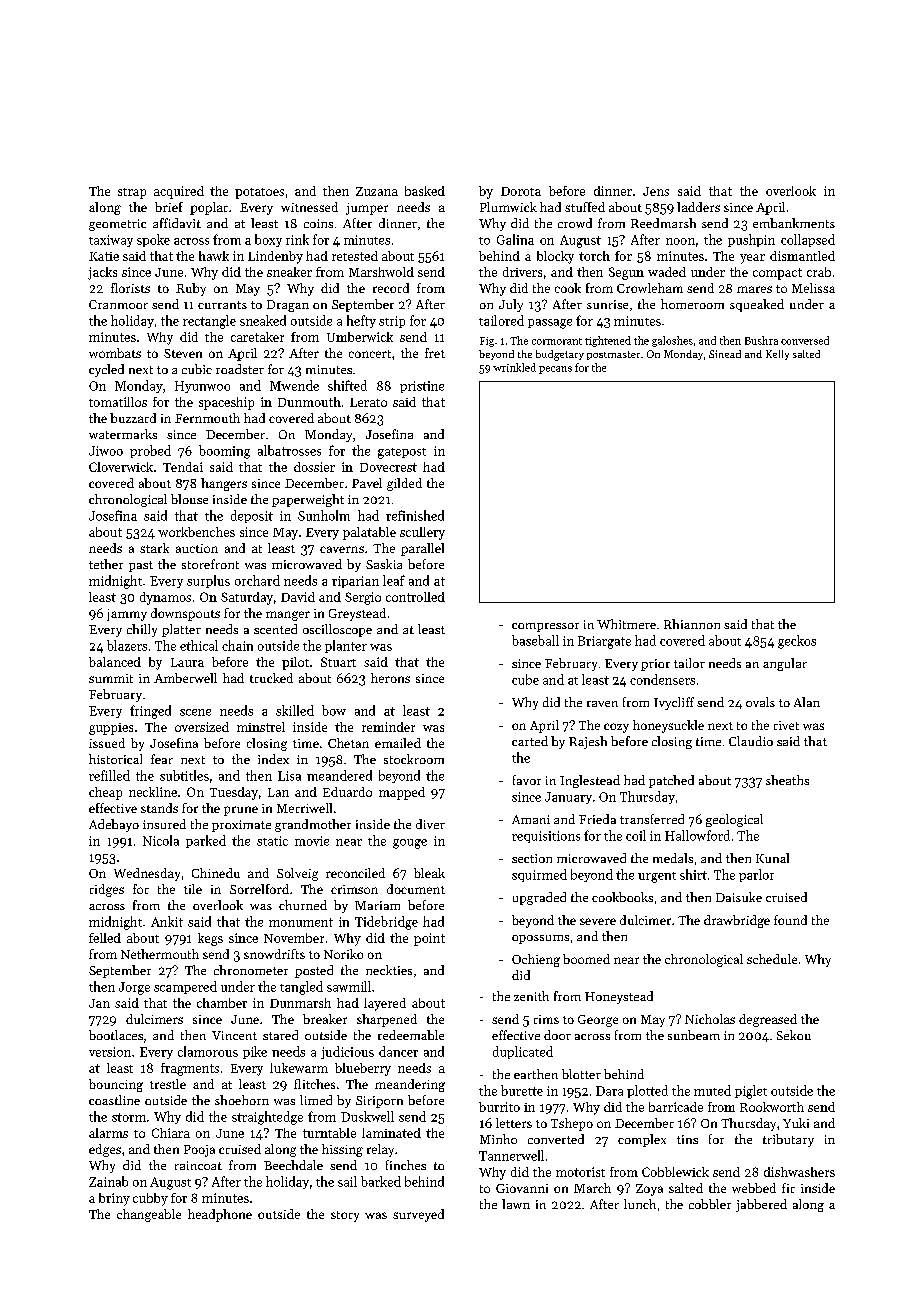  Describe the element at coordinates (422, 549) in the screenshot. I see `parallel` at that location.
